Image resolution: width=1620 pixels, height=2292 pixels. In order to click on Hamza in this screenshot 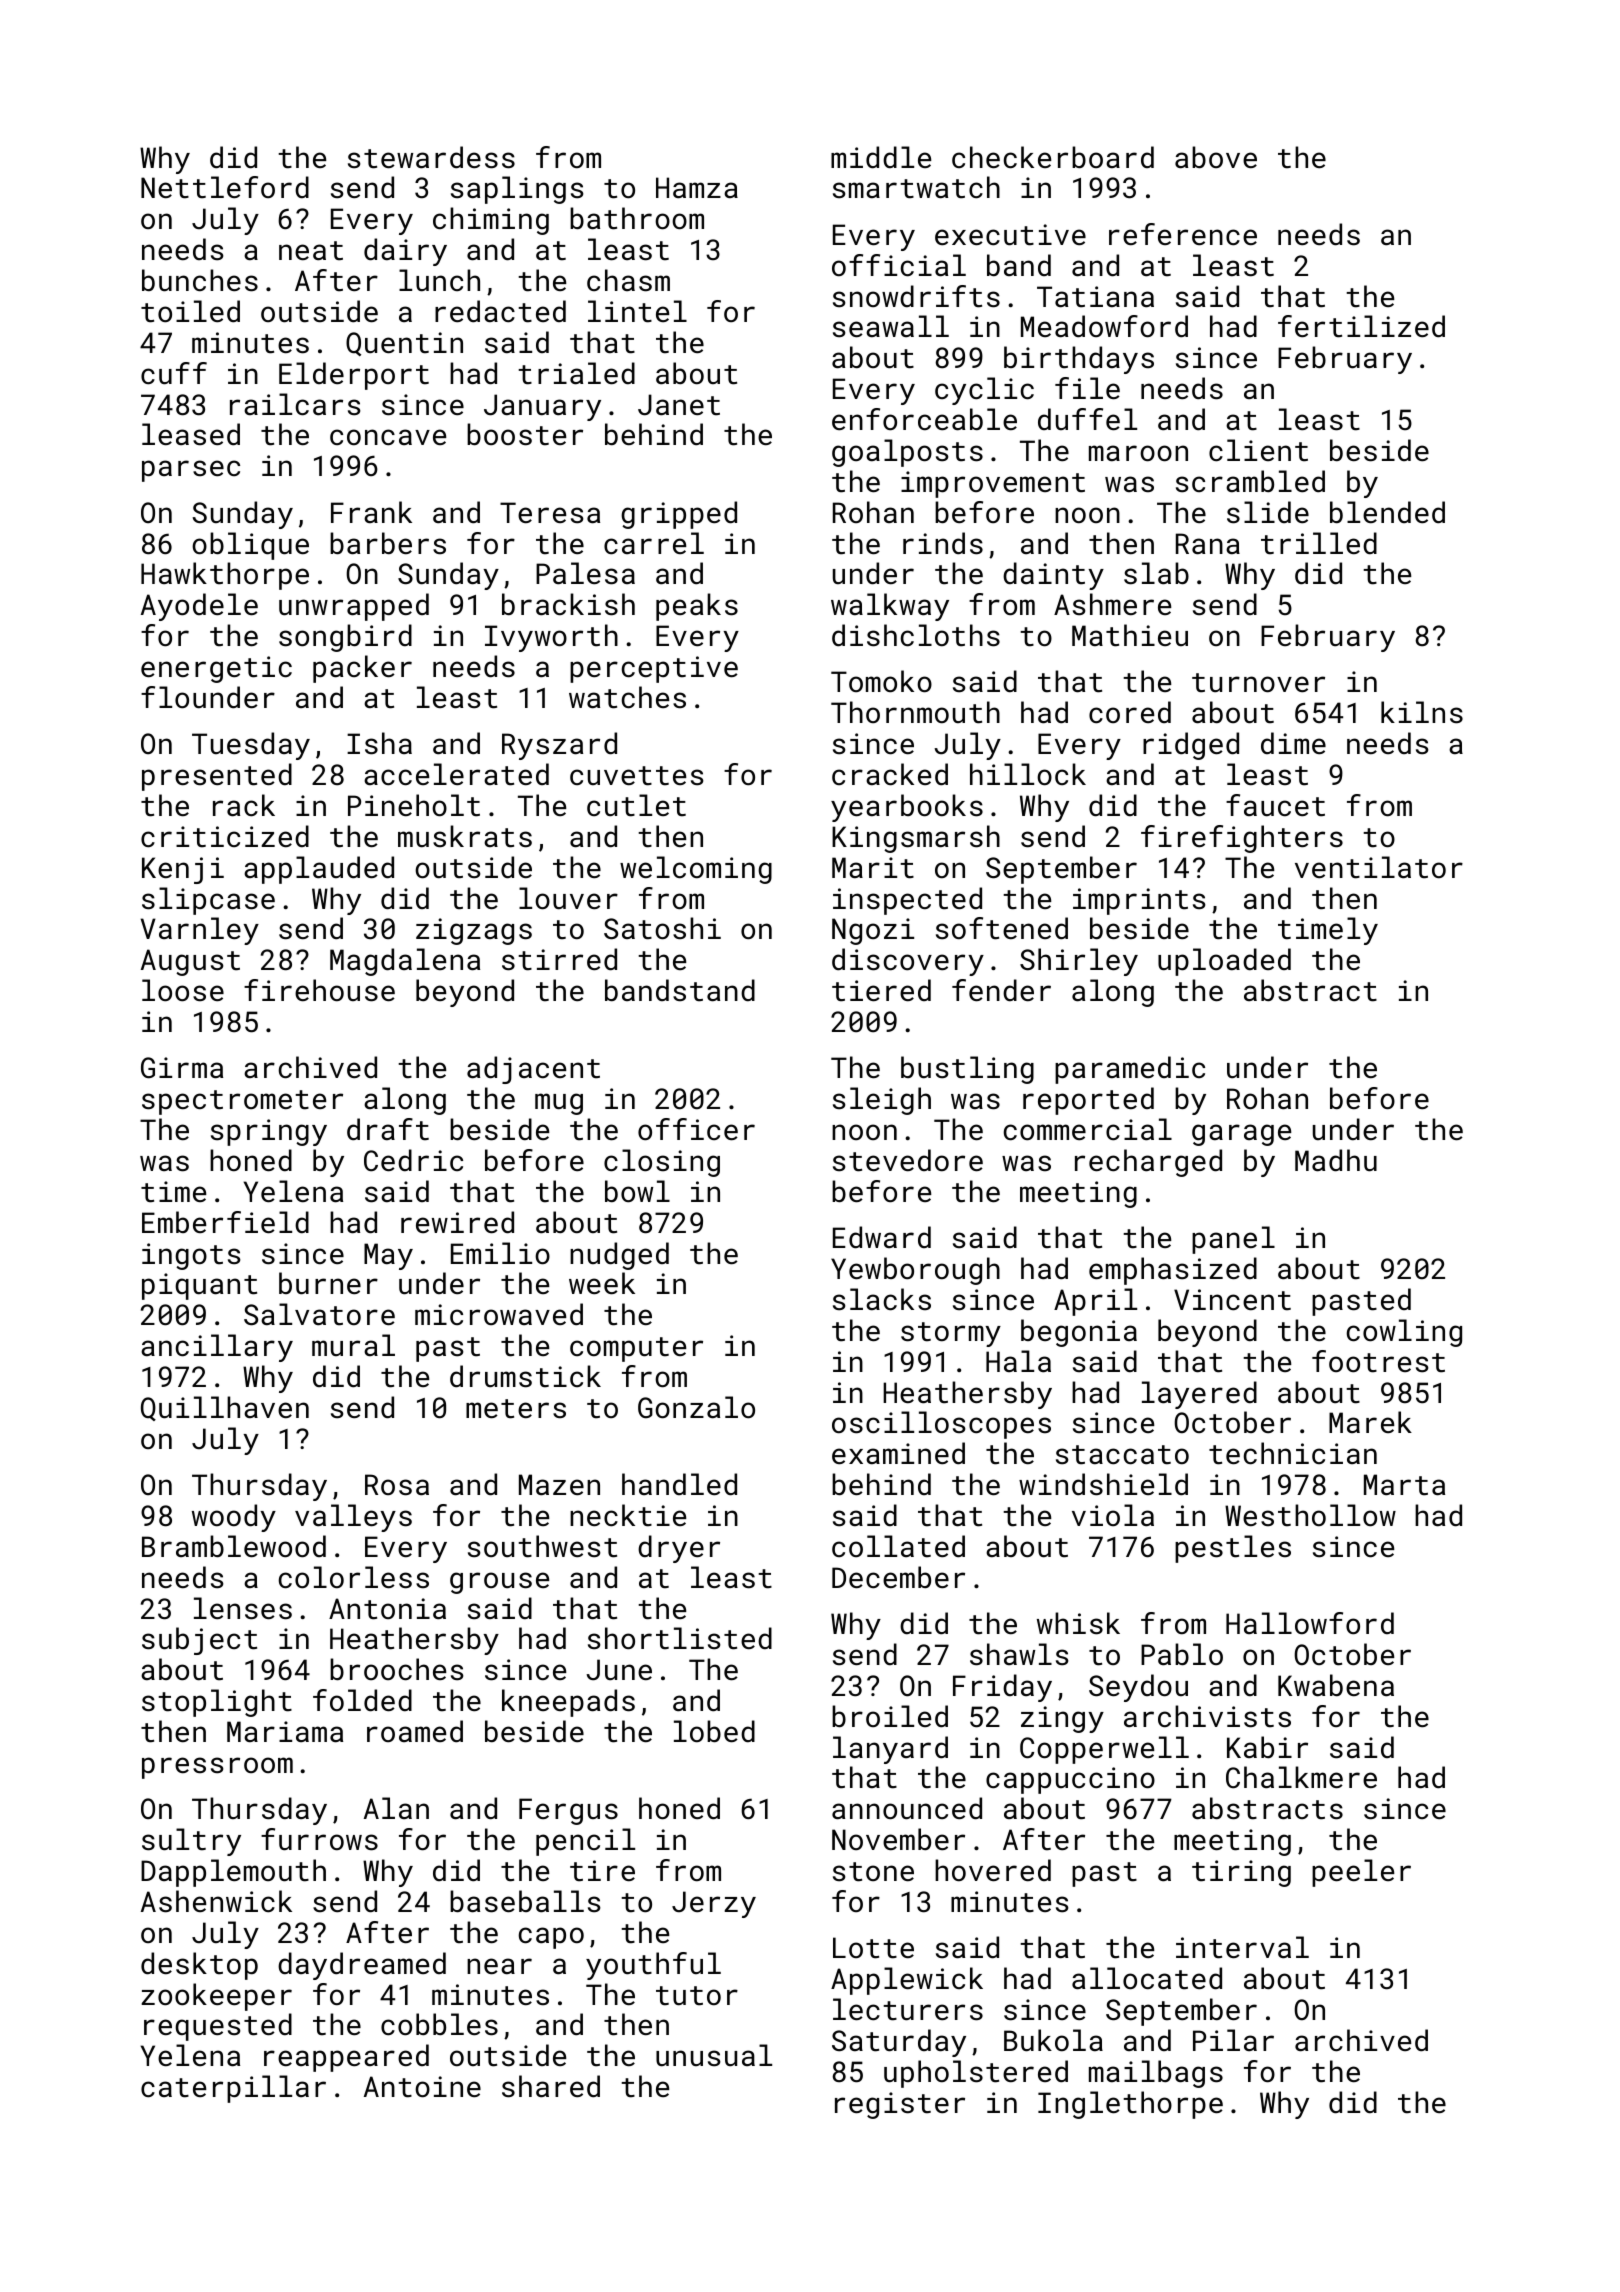, I will do `click(697, 188)`.
